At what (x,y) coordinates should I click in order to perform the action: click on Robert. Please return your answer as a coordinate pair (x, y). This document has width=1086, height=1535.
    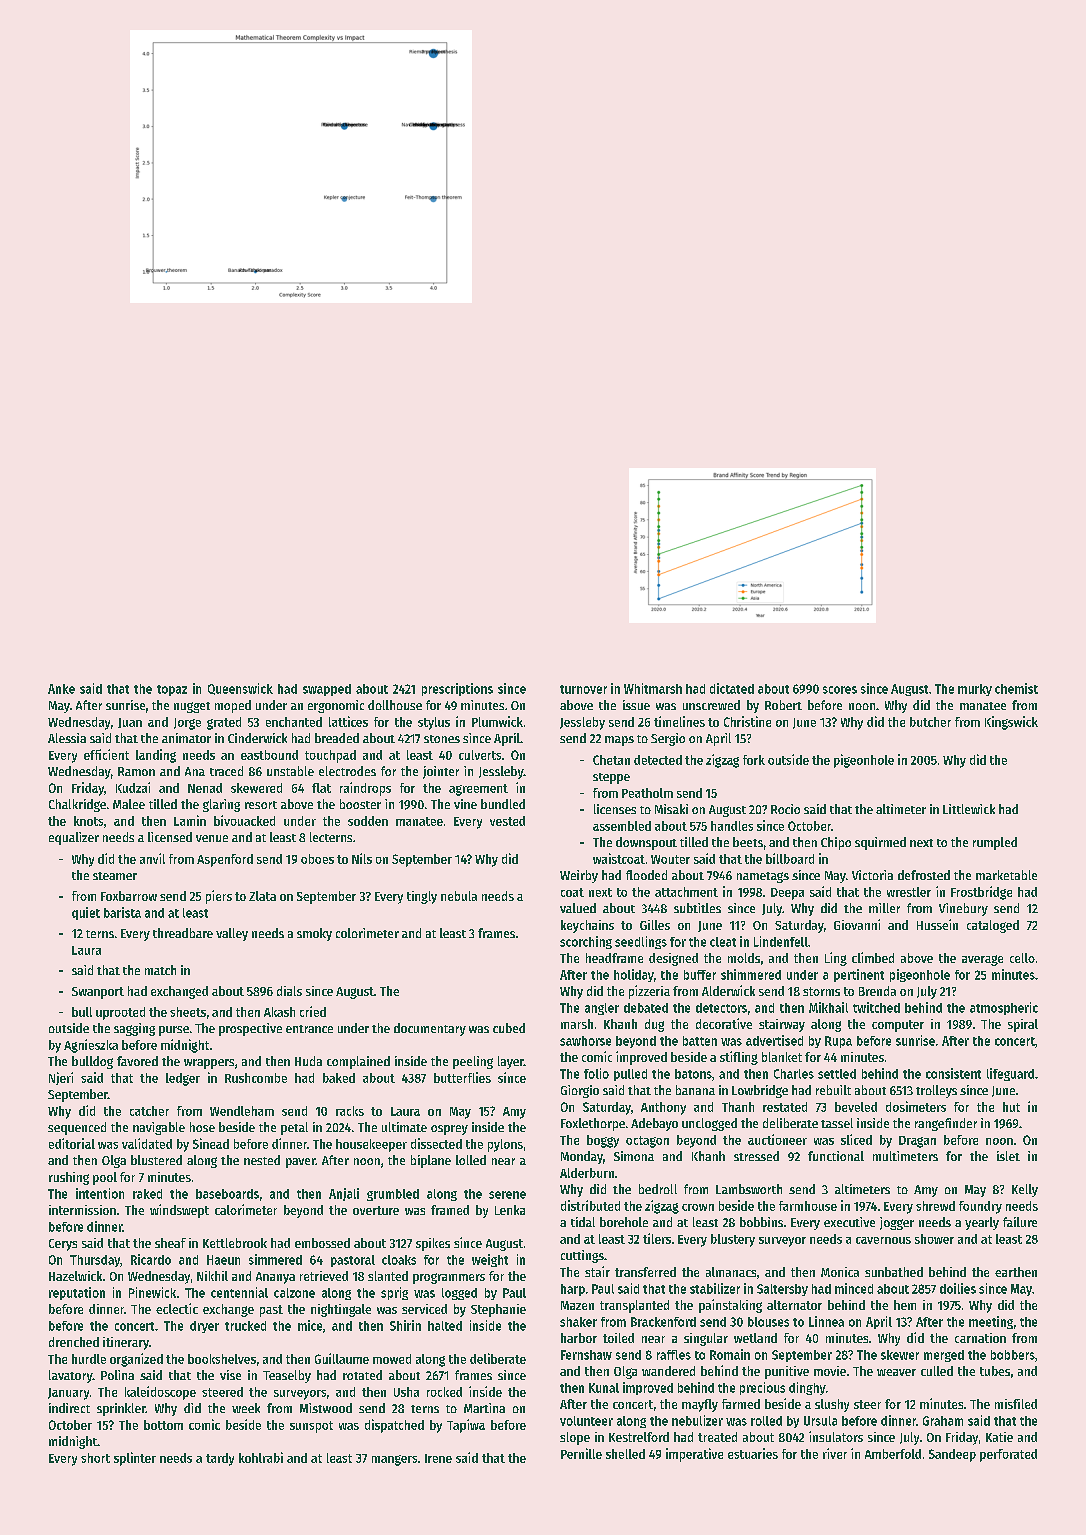
    Looking at the image, I should click on (783, 705).
